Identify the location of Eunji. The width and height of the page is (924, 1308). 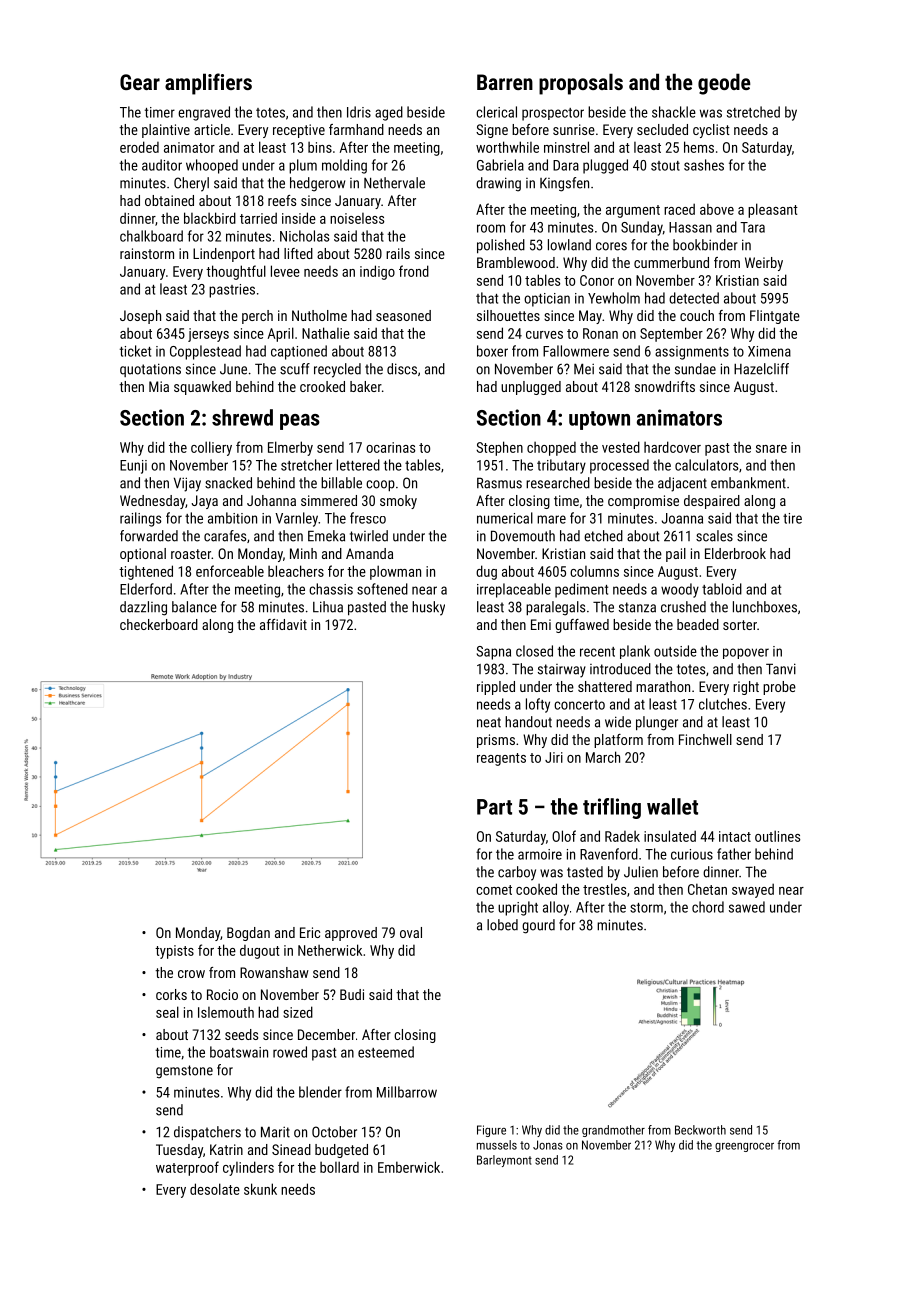
(133, 467).
